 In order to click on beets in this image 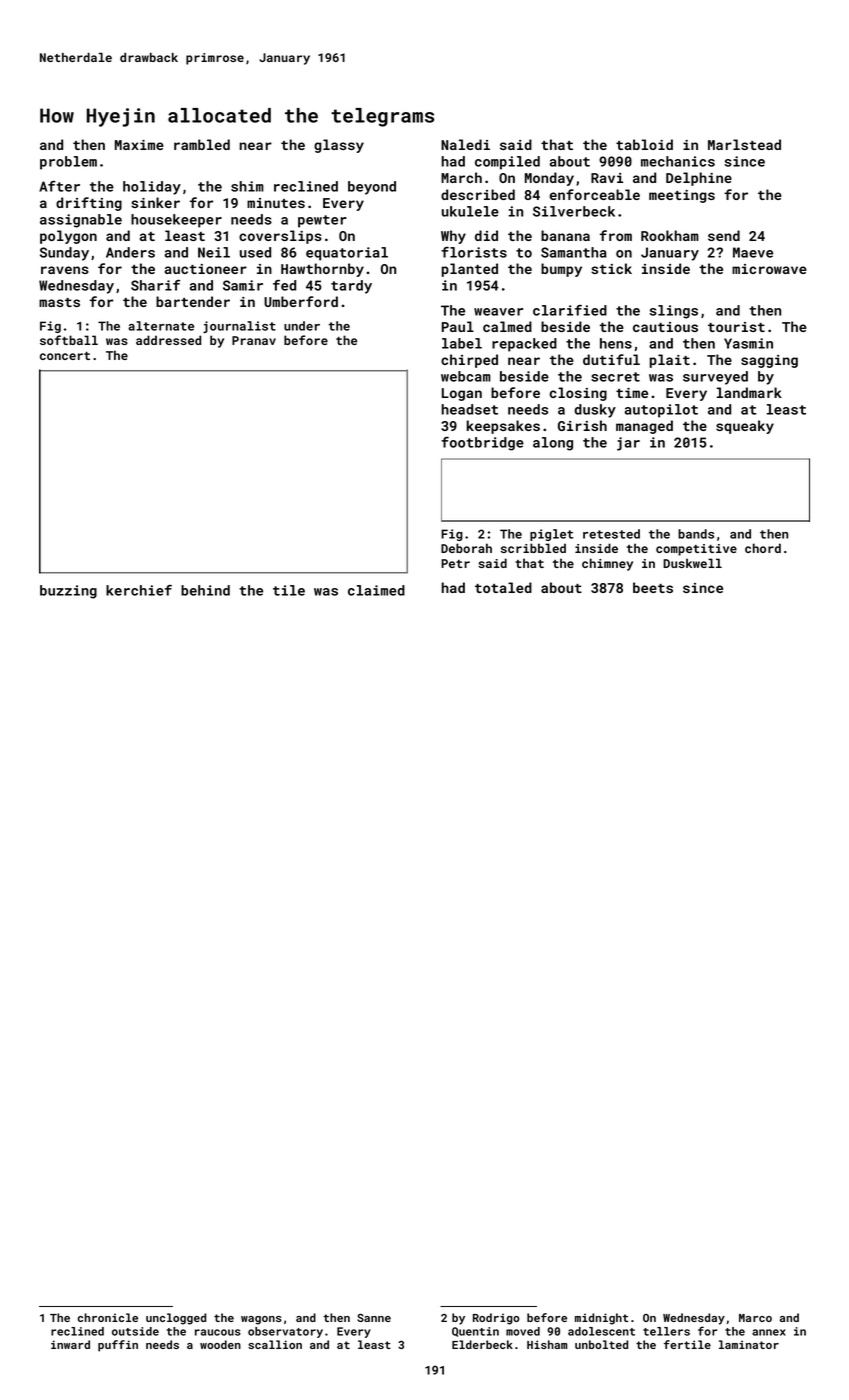, I will do `click(653, 587)`.
